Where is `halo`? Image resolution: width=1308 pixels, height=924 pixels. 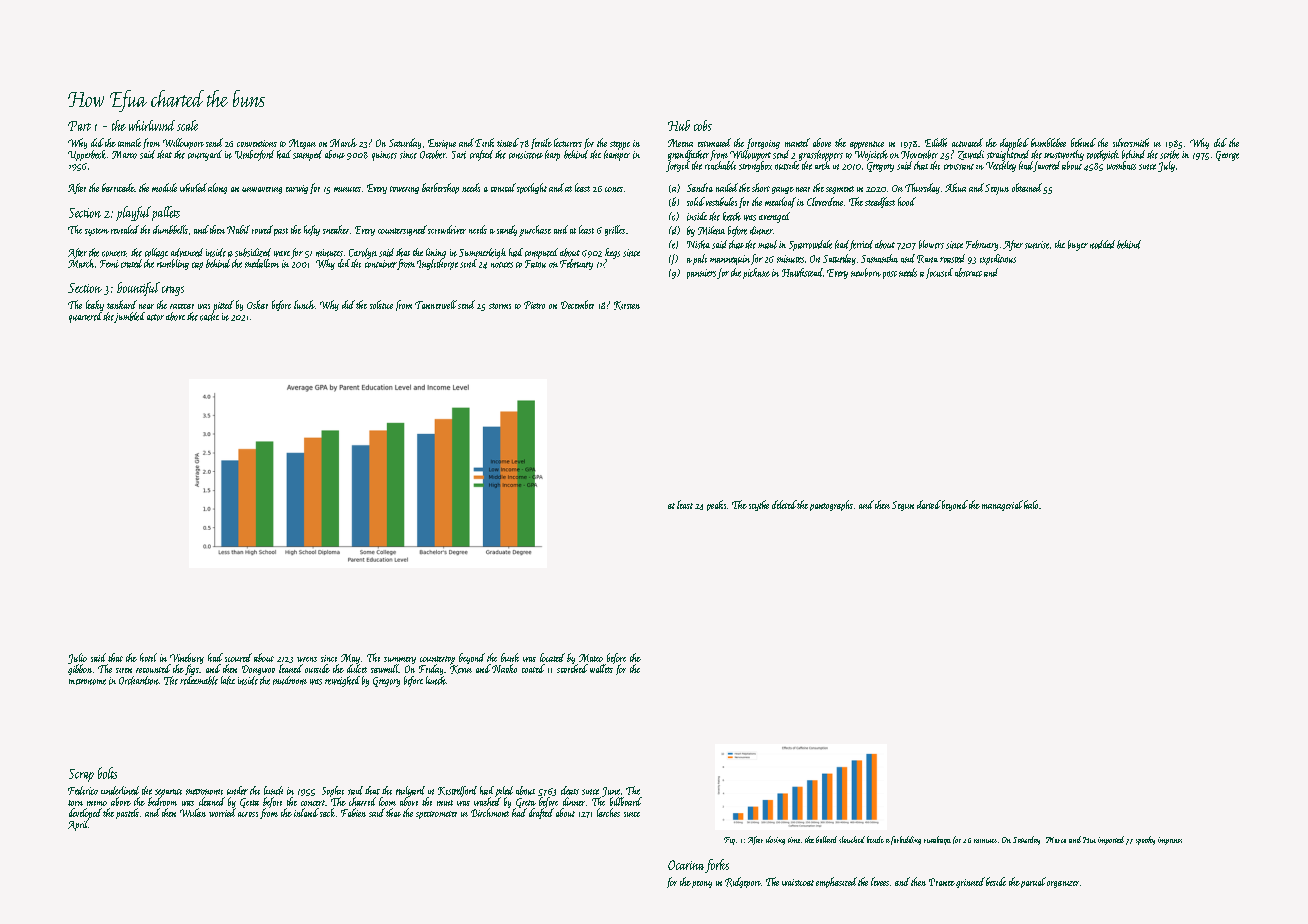 halo is located at coordinates (1031, 504).
